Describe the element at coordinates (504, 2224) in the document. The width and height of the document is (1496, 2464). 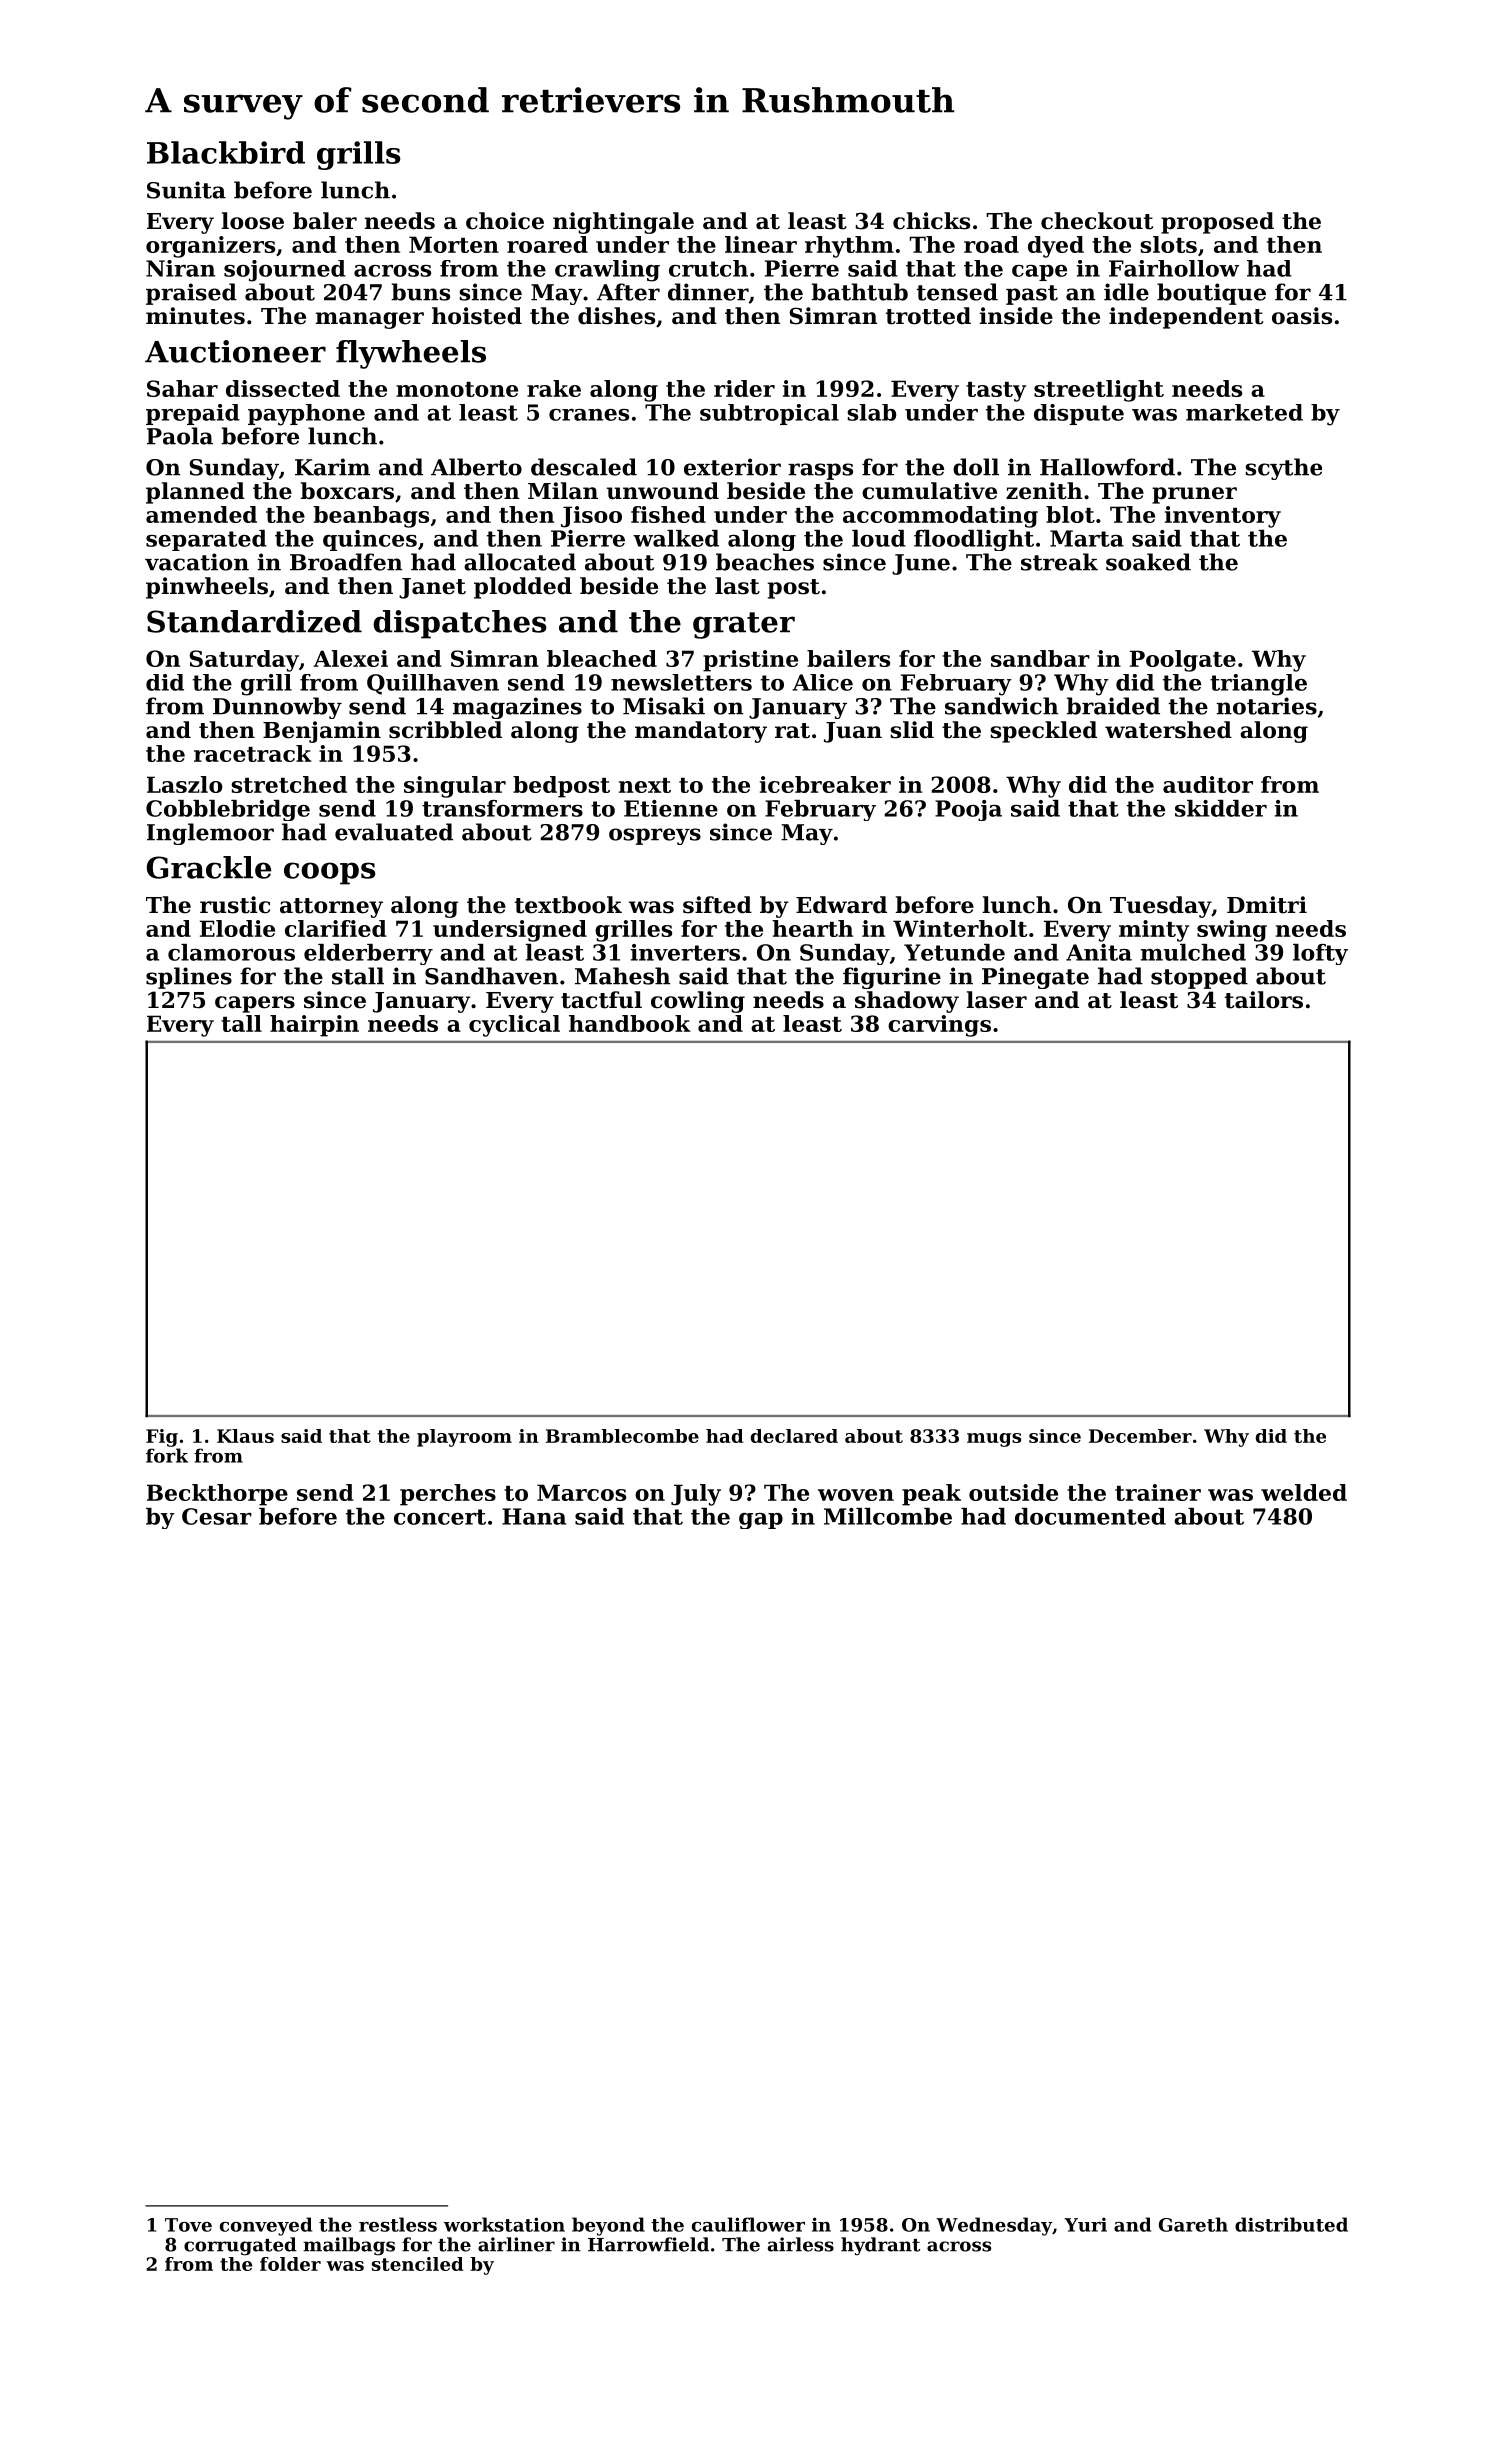
I see `workstation` at that location.
